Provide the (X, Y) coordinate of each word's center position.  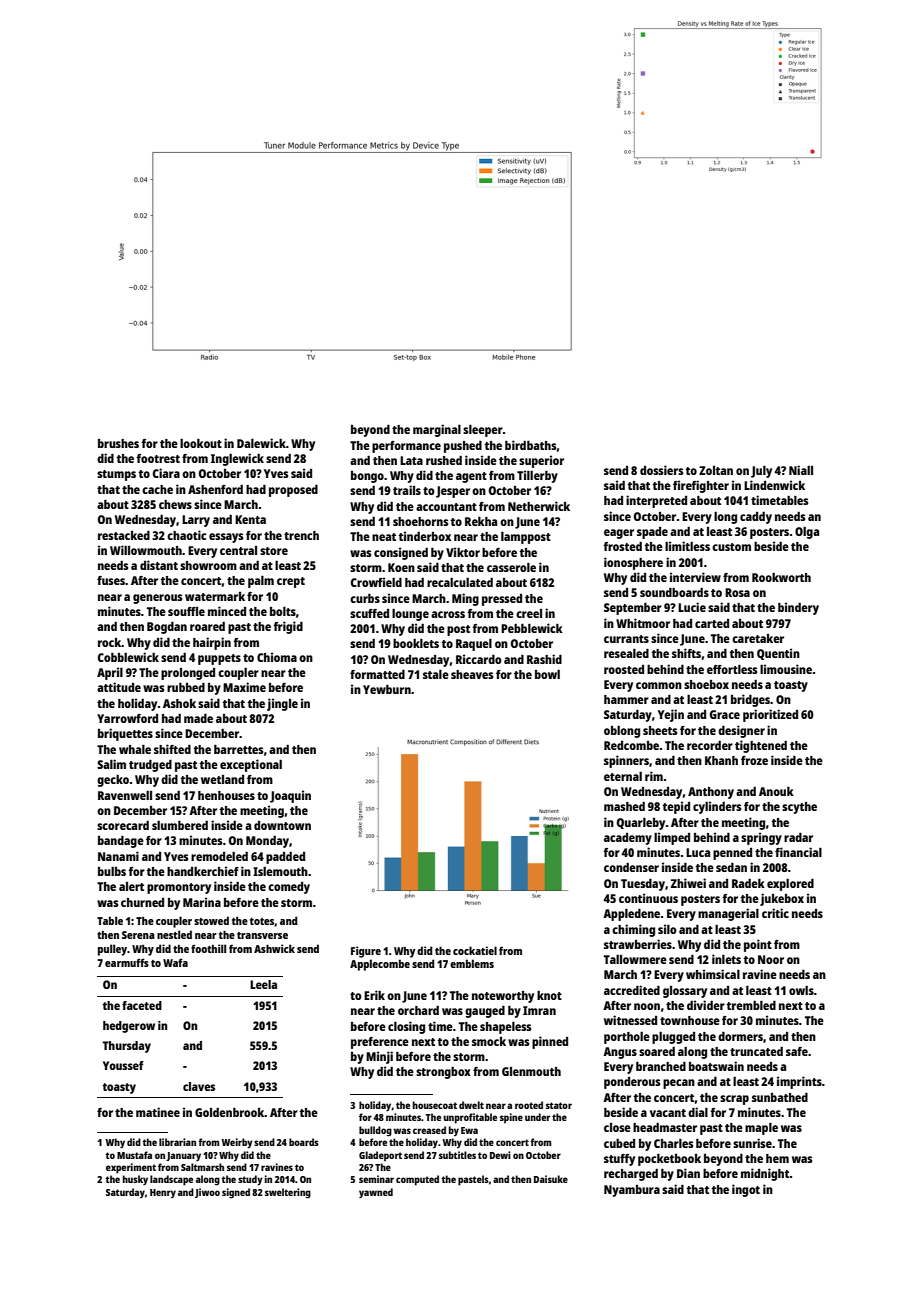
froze (754, 760)
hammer (626, 699)
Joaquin (290, 796)
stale (436, 674)
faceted (142, 1005)
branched (661, 1066)
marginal (437, 430)
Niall (801, 470)
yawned (376, 1193)
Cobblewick (128, 657)
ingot (746, 1190)
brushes (118, 443)
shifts (686, 653)
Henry (163, 1193)
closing (406, 1027)
